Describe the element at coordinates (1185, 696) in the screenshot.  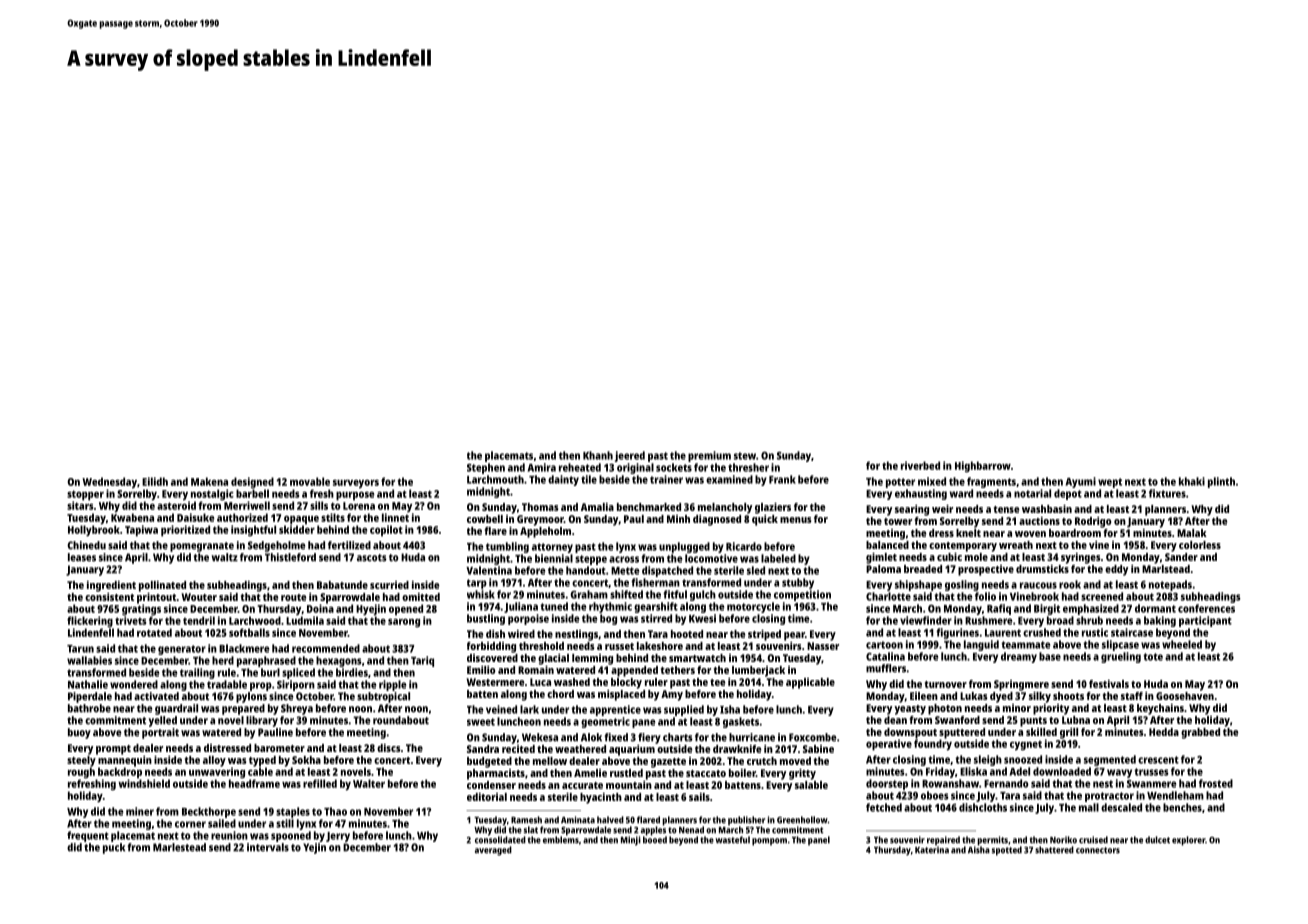
I see `Goosehaven` at that location.
